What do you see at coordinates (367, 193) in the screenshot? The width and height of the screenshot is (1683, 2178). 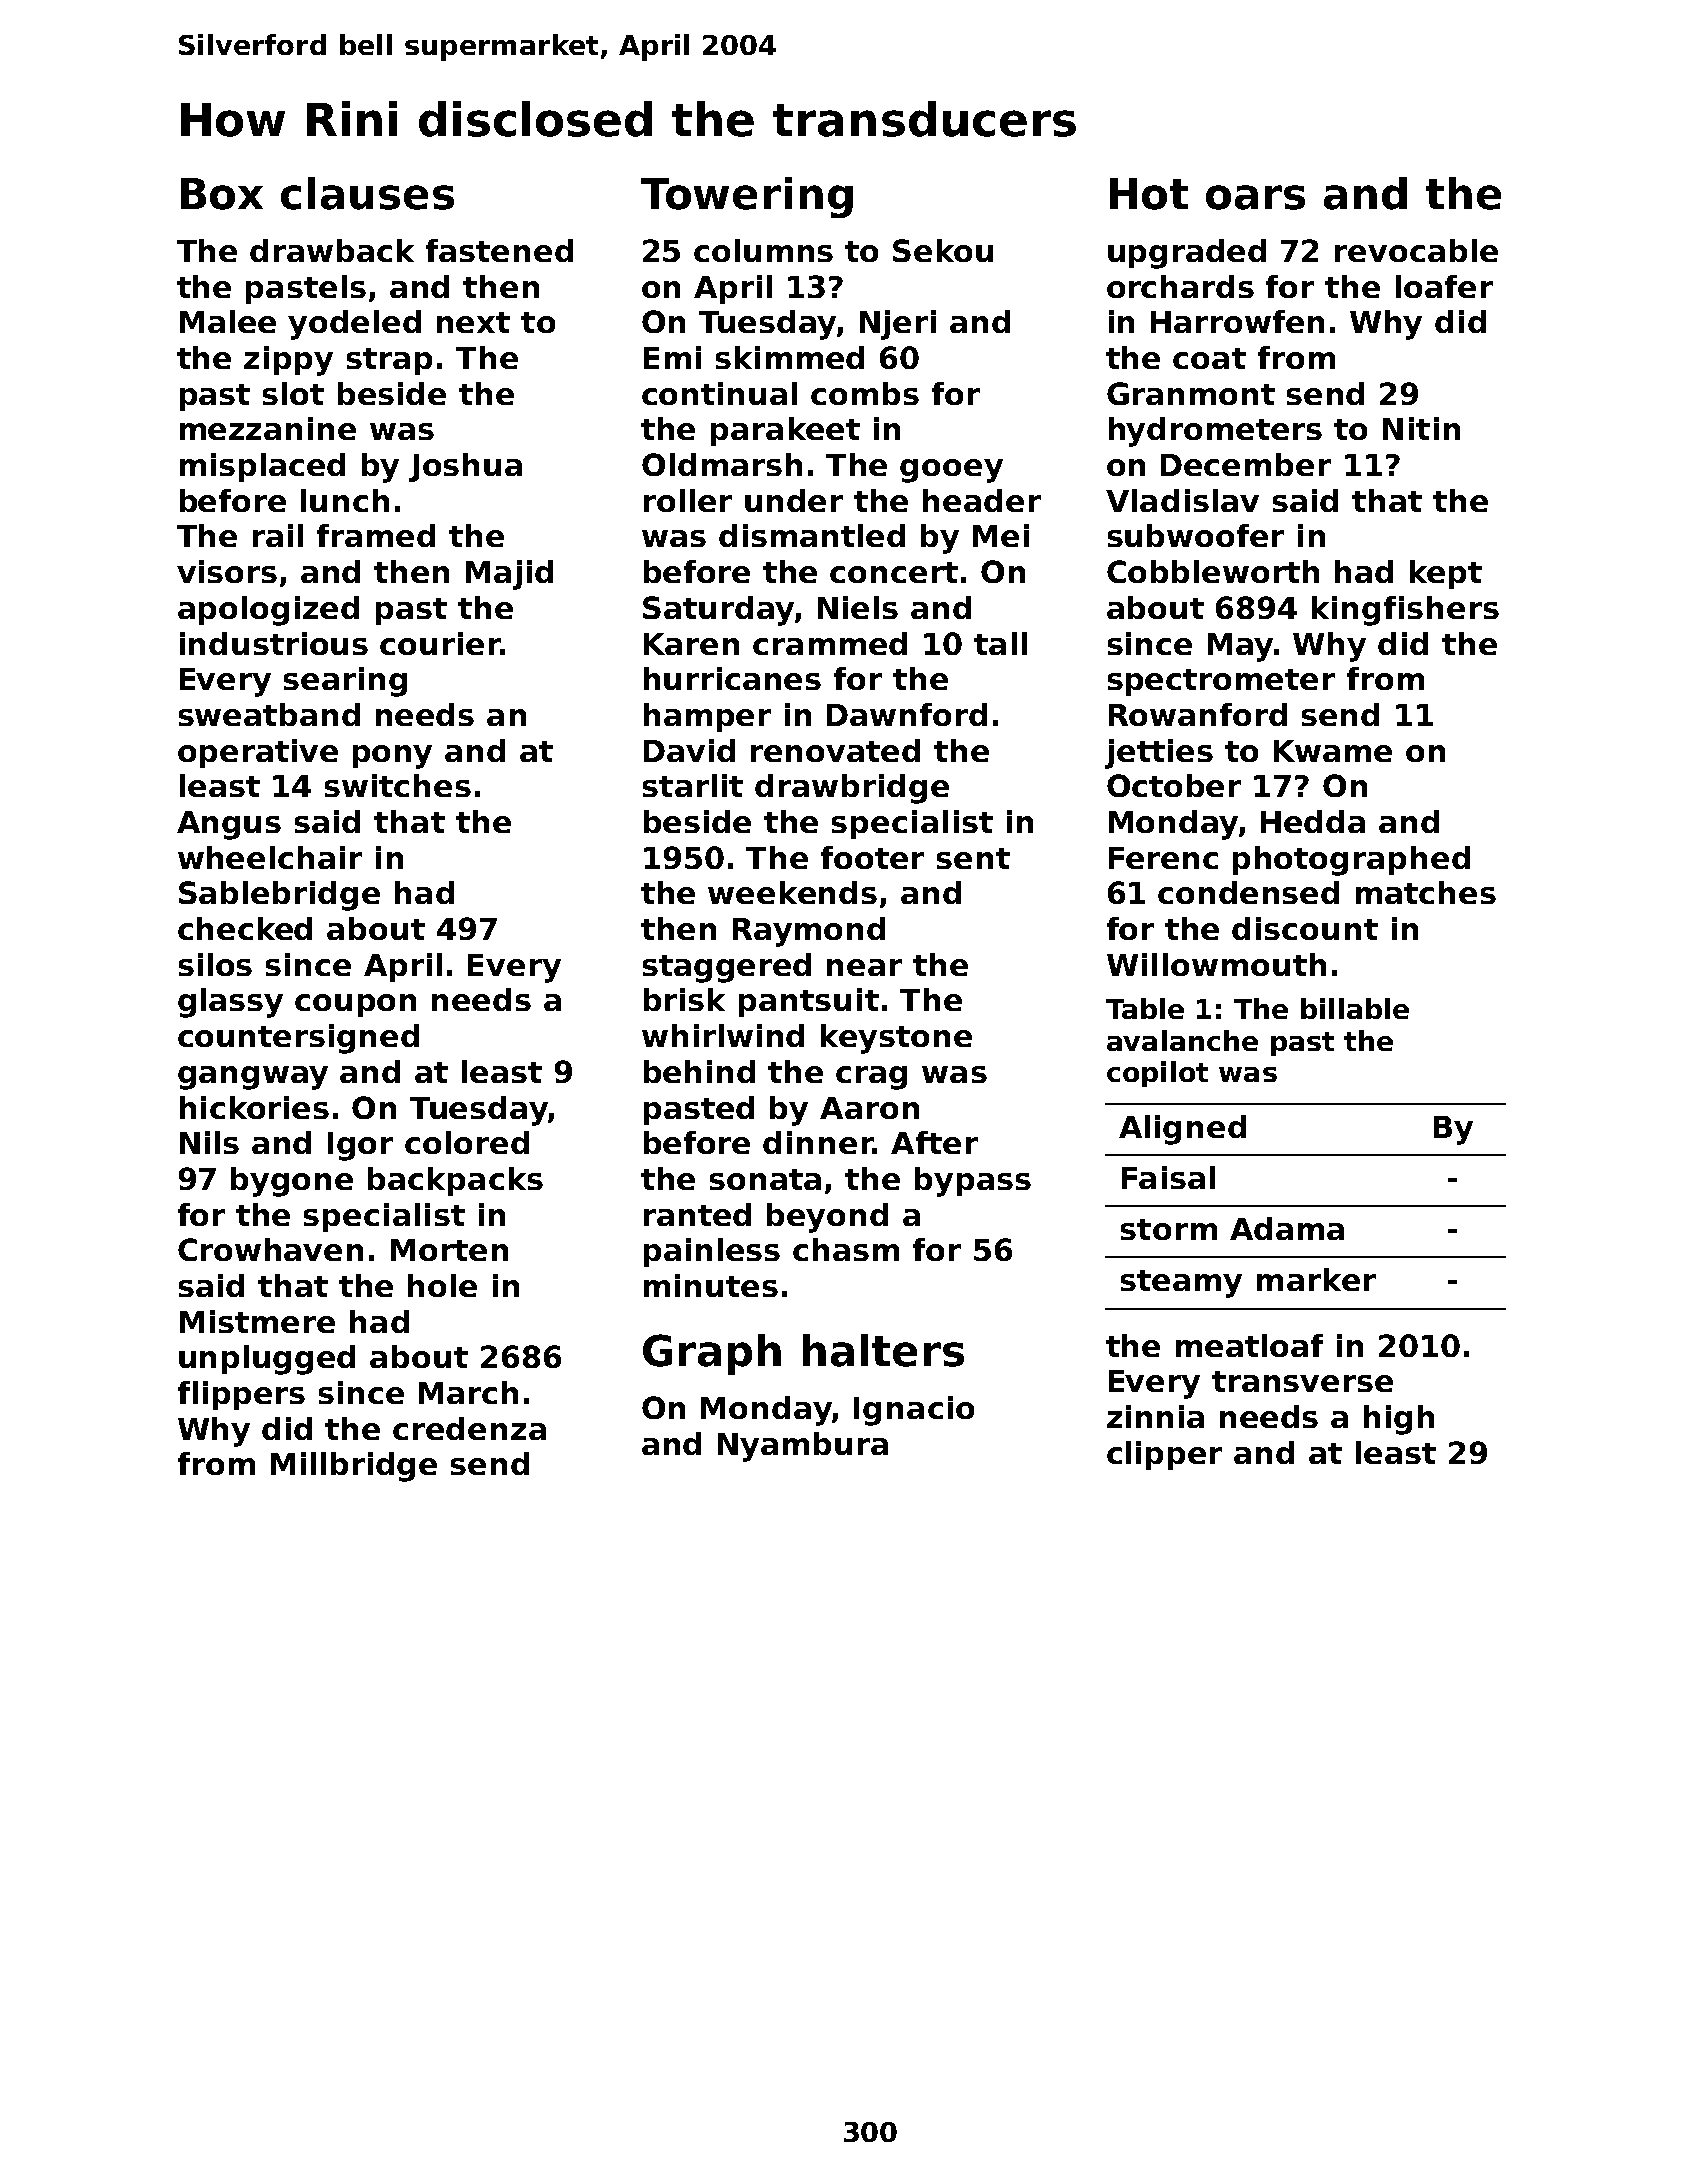 I see `clauses` at bounding box center [367, 193].
